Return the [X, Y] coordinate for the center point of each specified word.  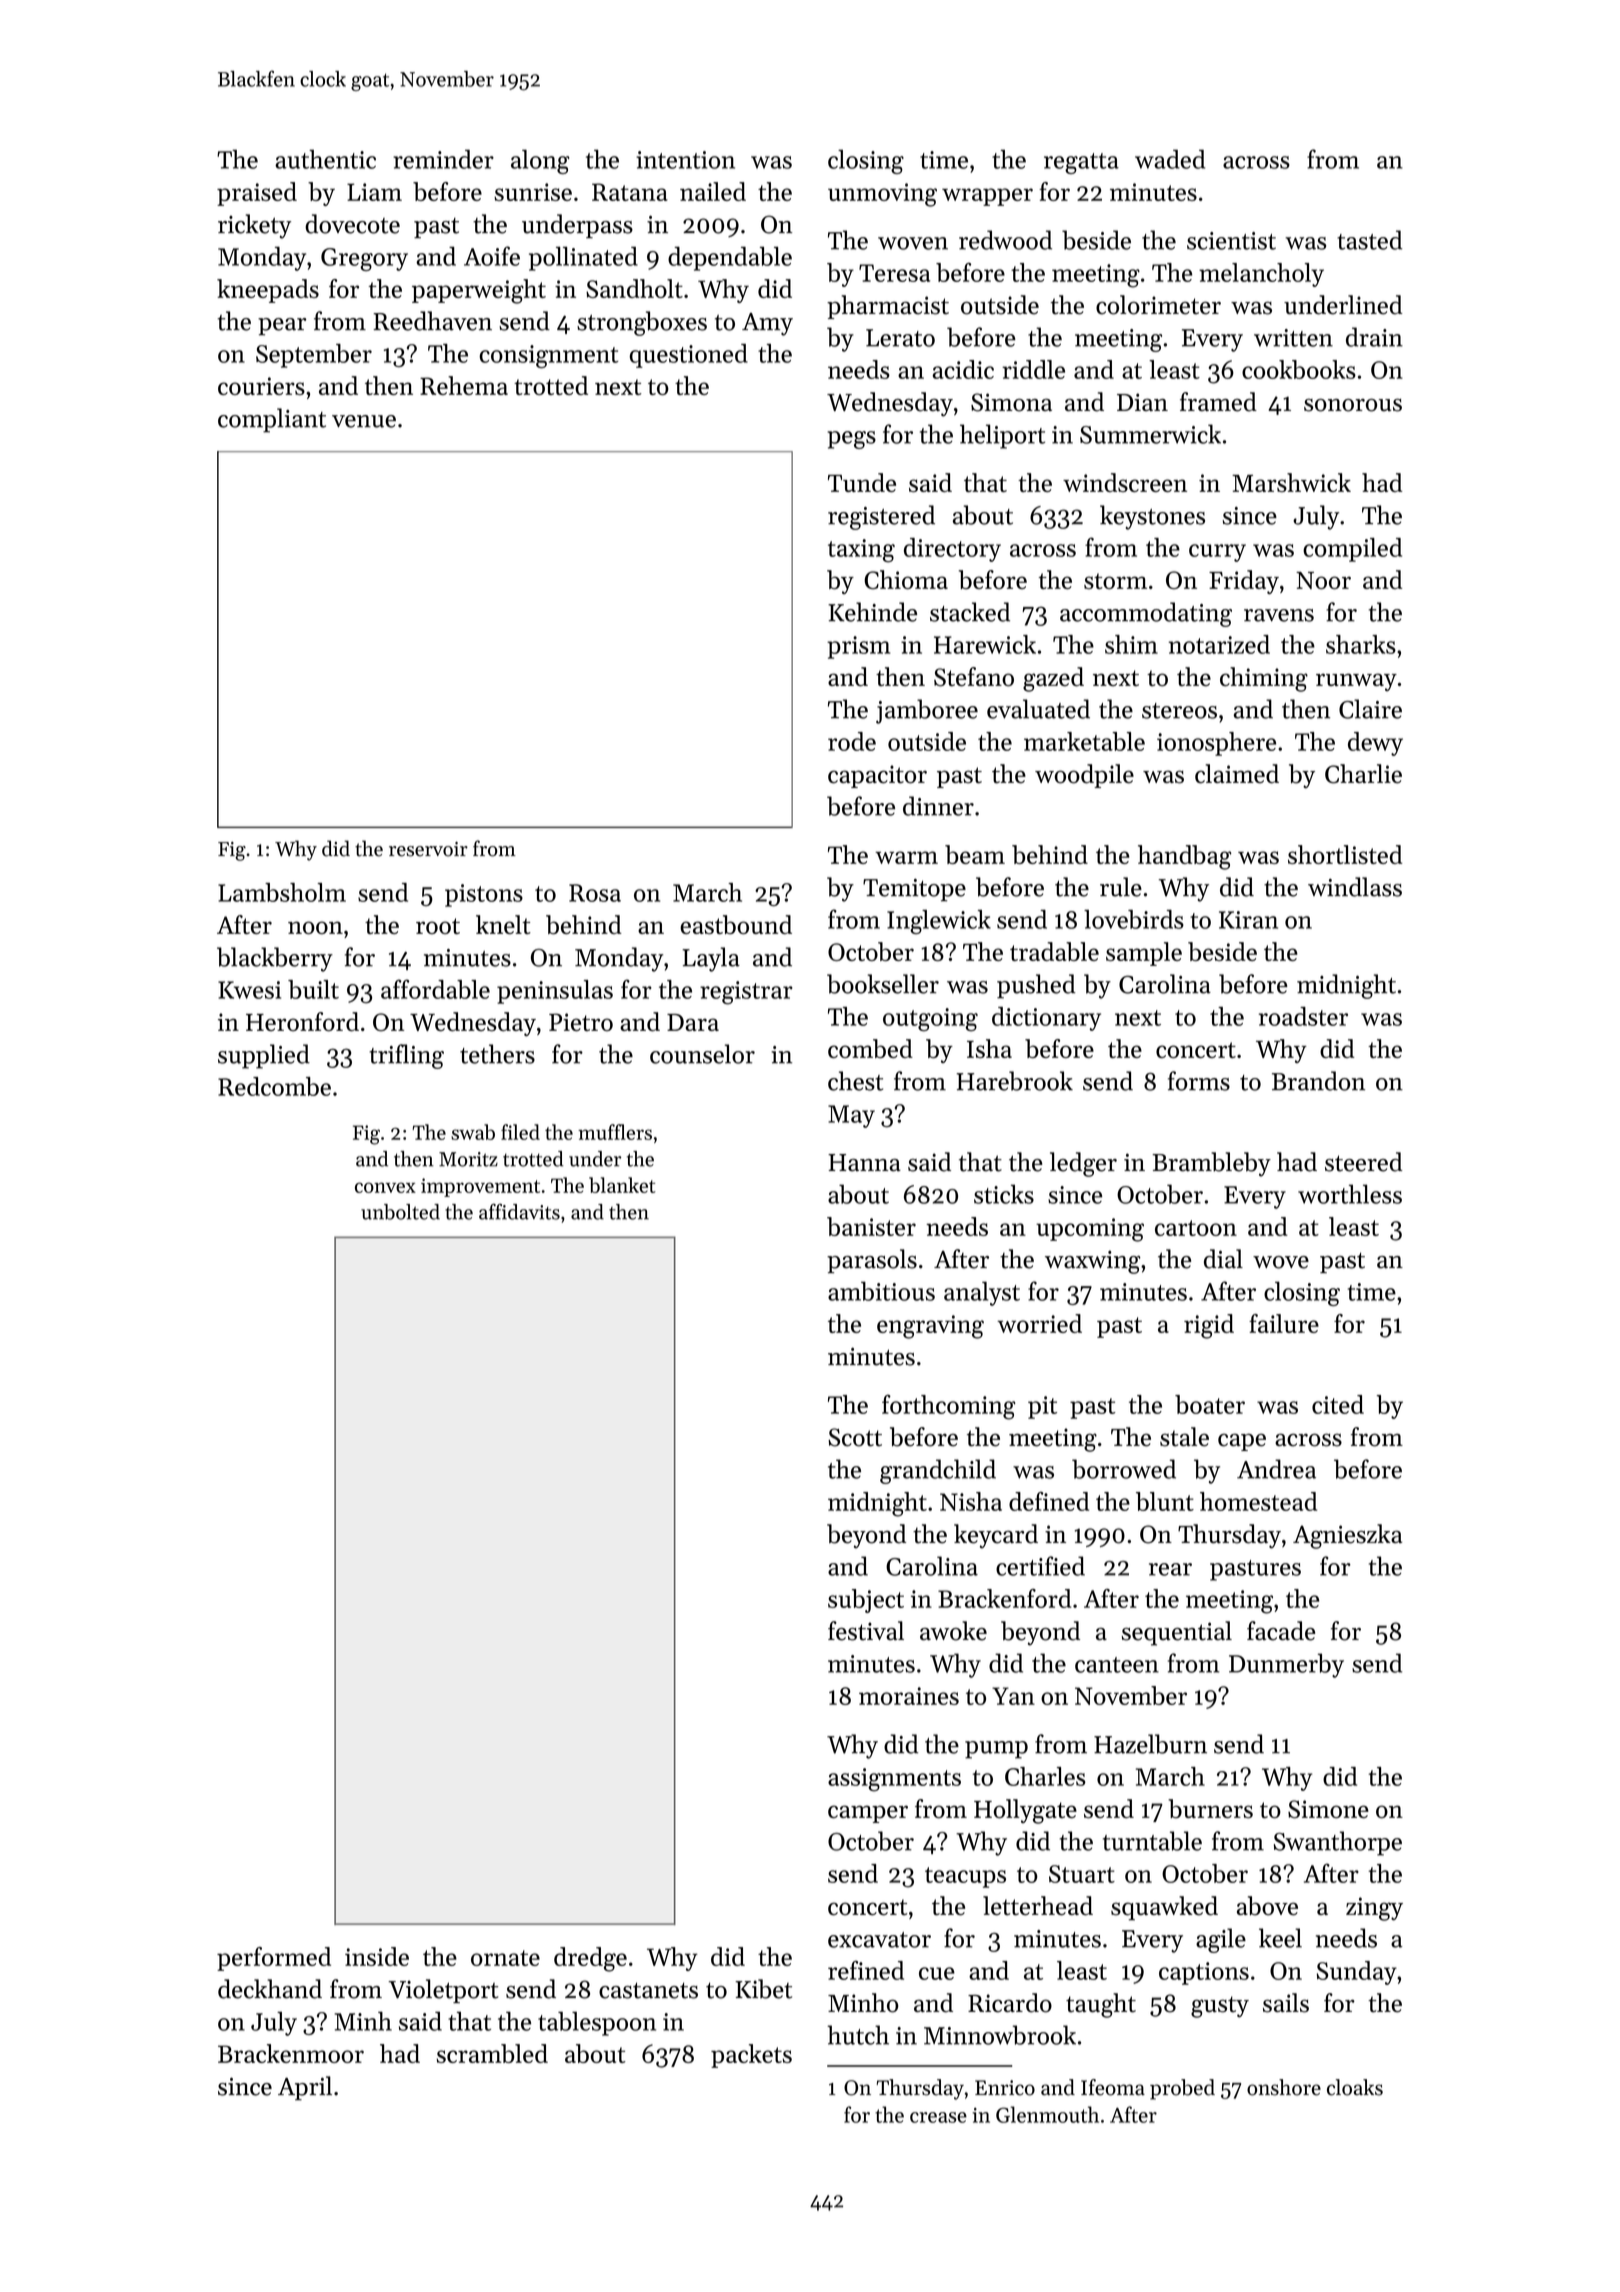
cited [1338, 1404]
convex [385, 1187]
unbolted [400, 1212]
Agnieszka [1347, 1536]
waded [1170, 159]
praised [257, 194]
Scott [855, 1437]
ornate [505, 1958]
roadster [1303, 1016]
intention [685, 160]
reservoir [428, 849]
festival [866, 1631]
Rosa [595, 893]
